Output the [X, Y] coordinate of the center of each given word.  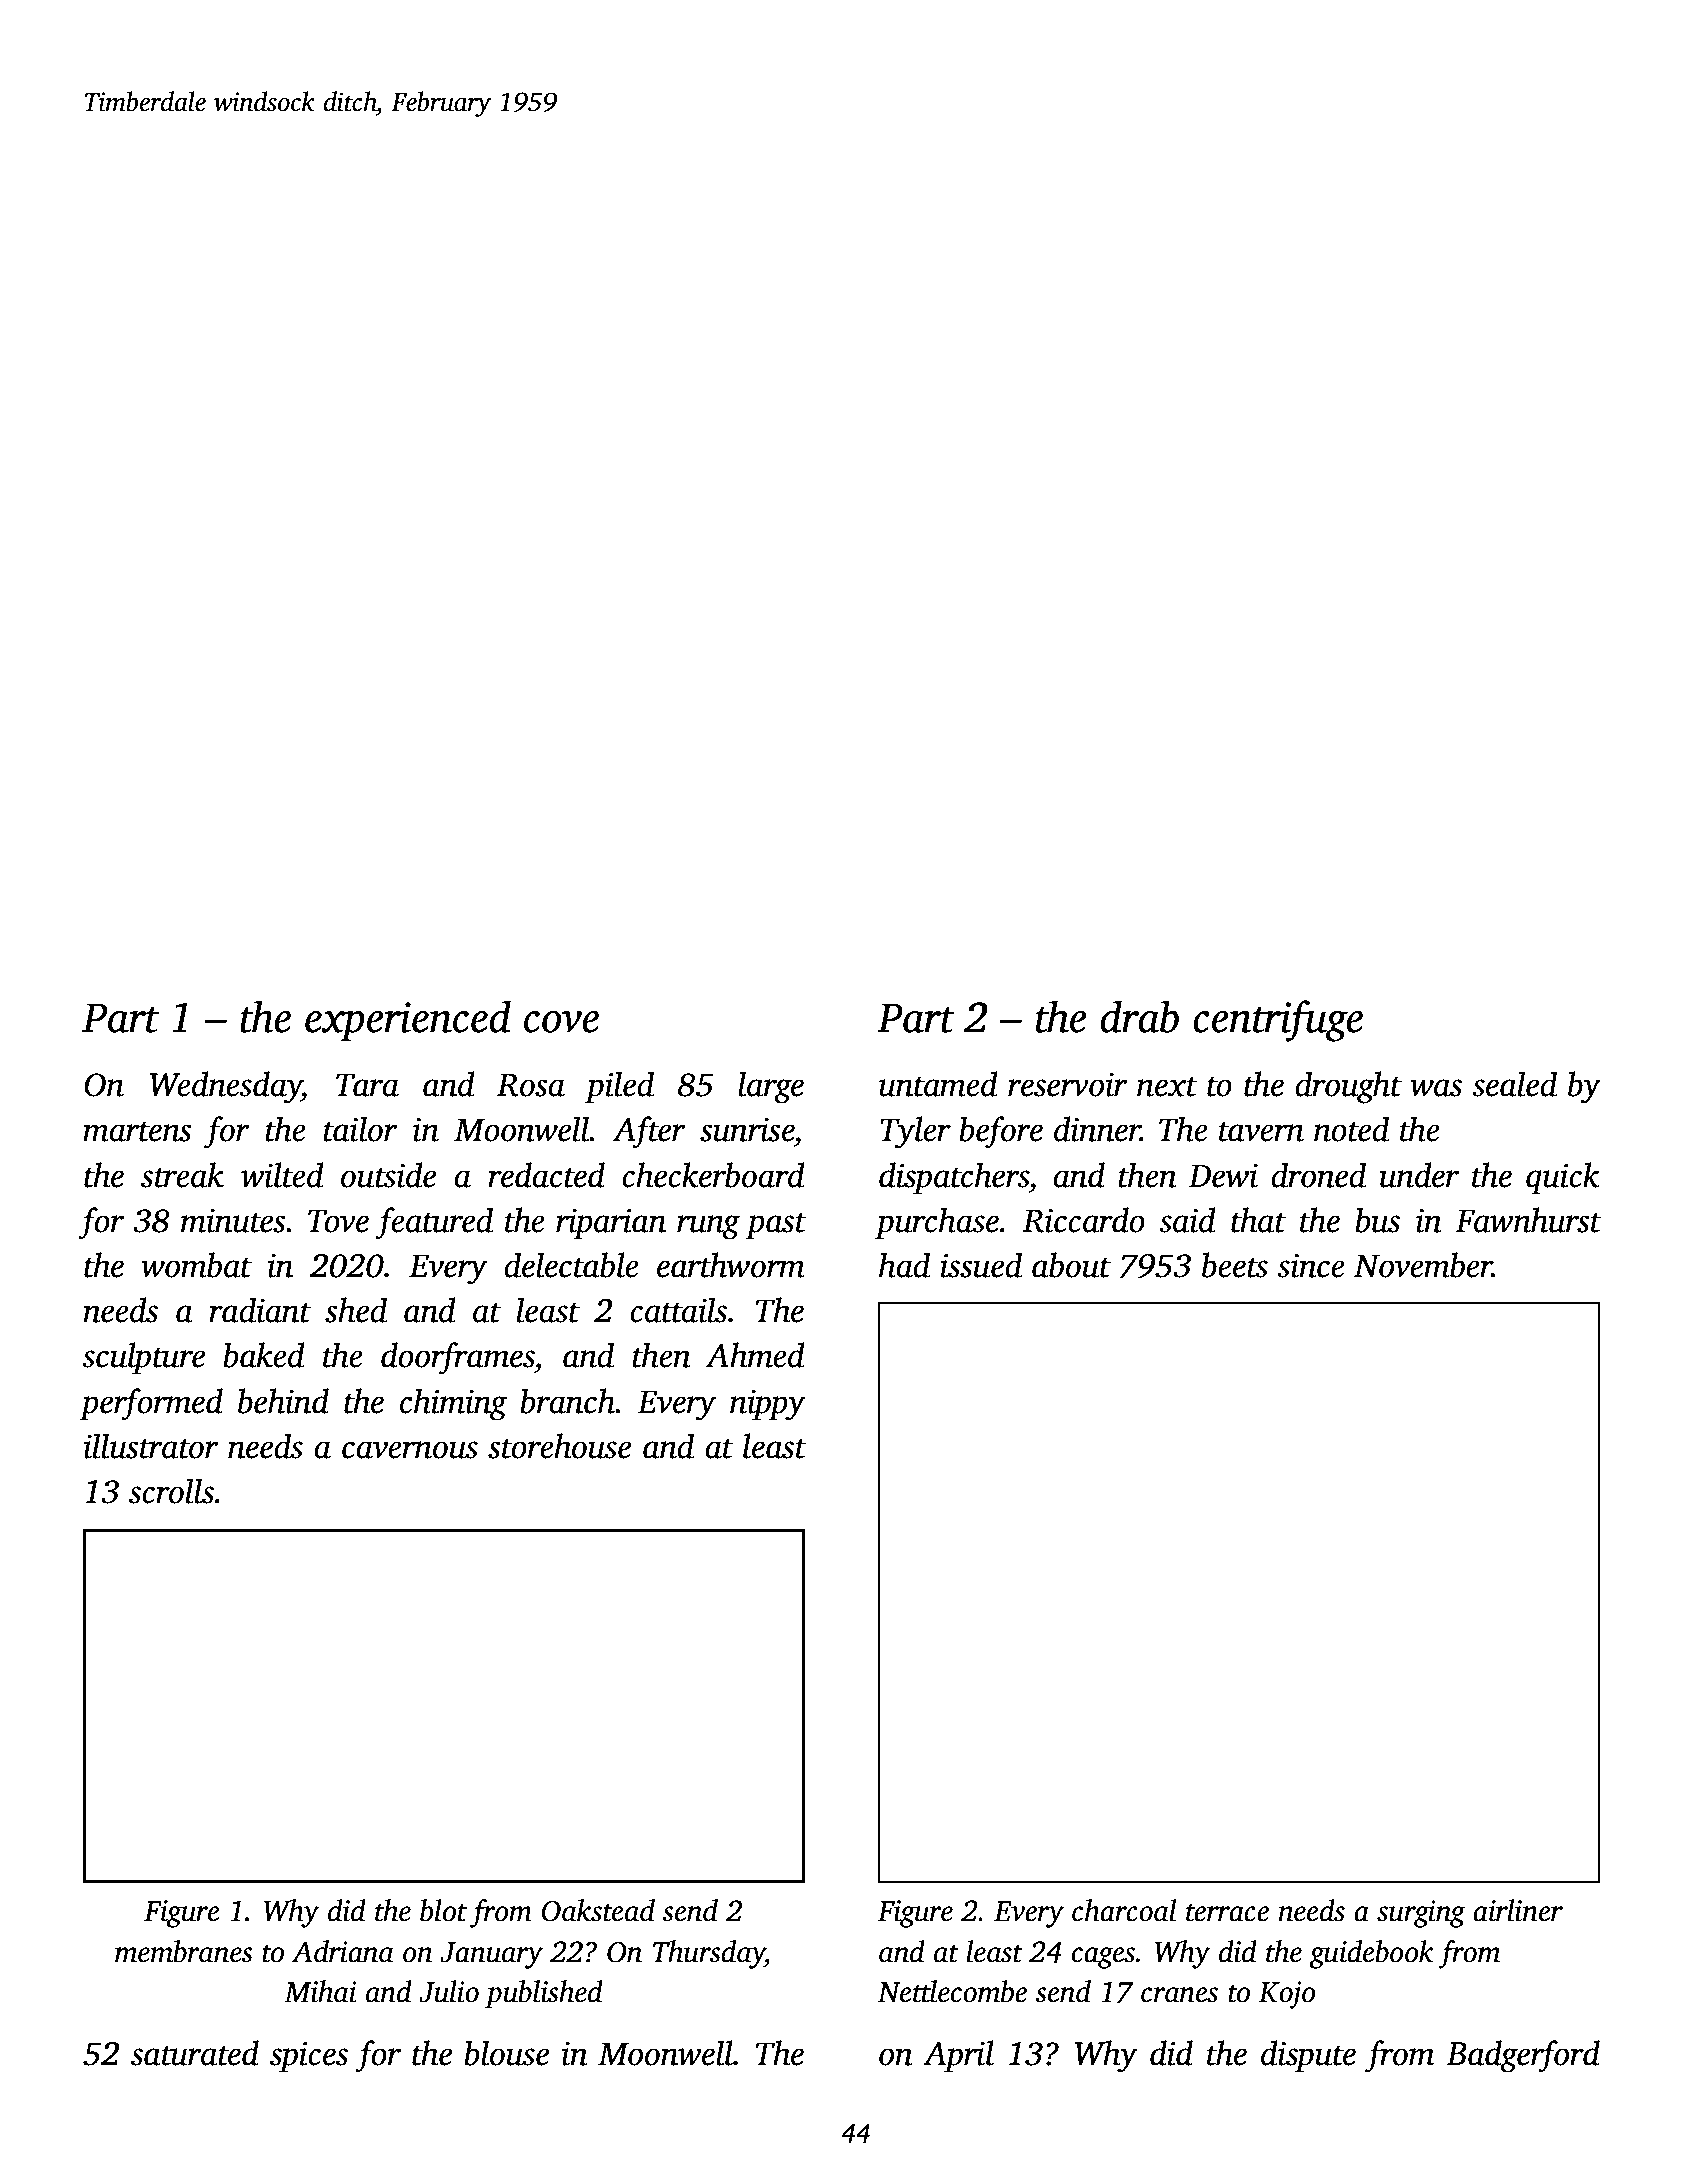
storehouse [559, 1446]
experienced [408, 1021]
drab [1139, 1016]
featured [434, 1223]
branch [567, 1401]
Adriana [343, 1951]
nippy [767, 1405]
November [1423, 1265]
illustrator [151, 1446]
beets [1235, 1265]
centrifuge [1278, 1021]
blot [443, 1910]
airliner [1518, 1910]
